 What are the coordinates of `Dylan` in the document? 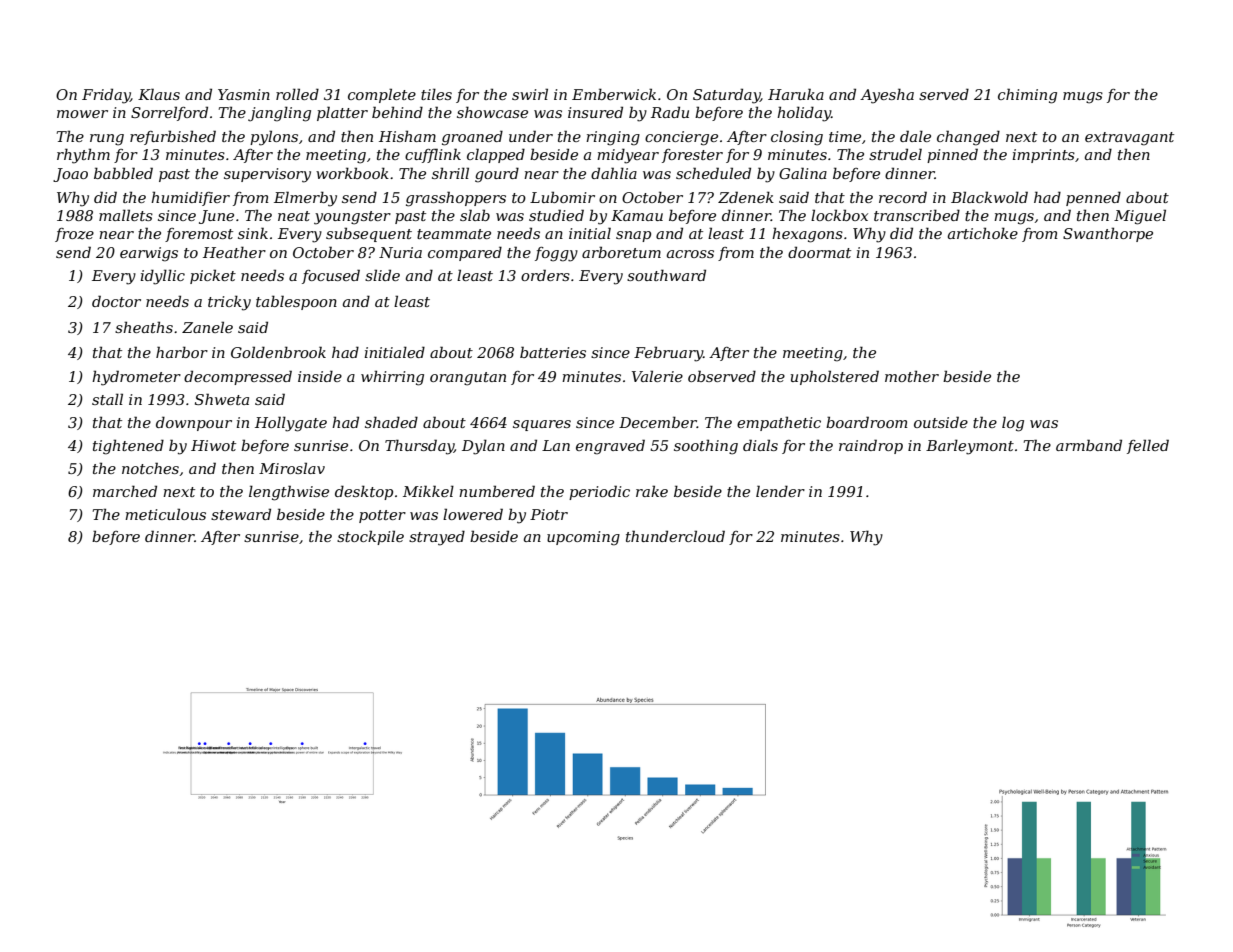 It's located at (483, 447).
